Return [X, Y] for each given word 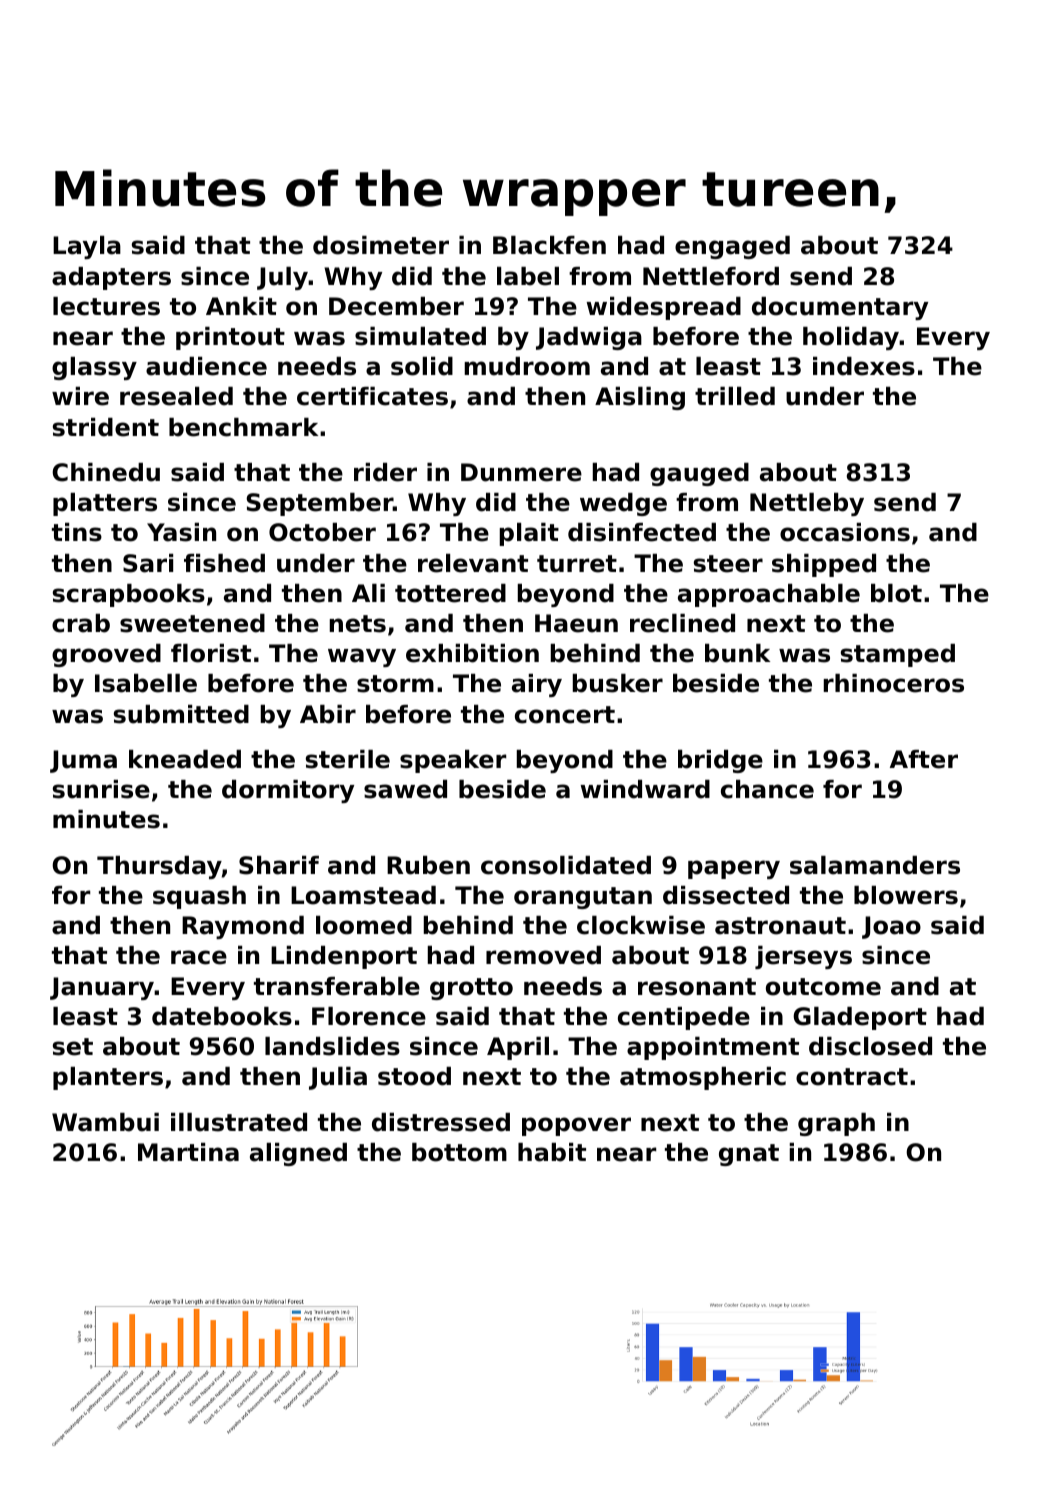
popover [576, 1126]
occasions [845, 532]
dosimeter [381, 245]
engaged [732, 247]
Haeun [576, 623]
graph [836, 1124]
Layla [87, 247]
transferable [337, 986]
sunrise [101, 789]
